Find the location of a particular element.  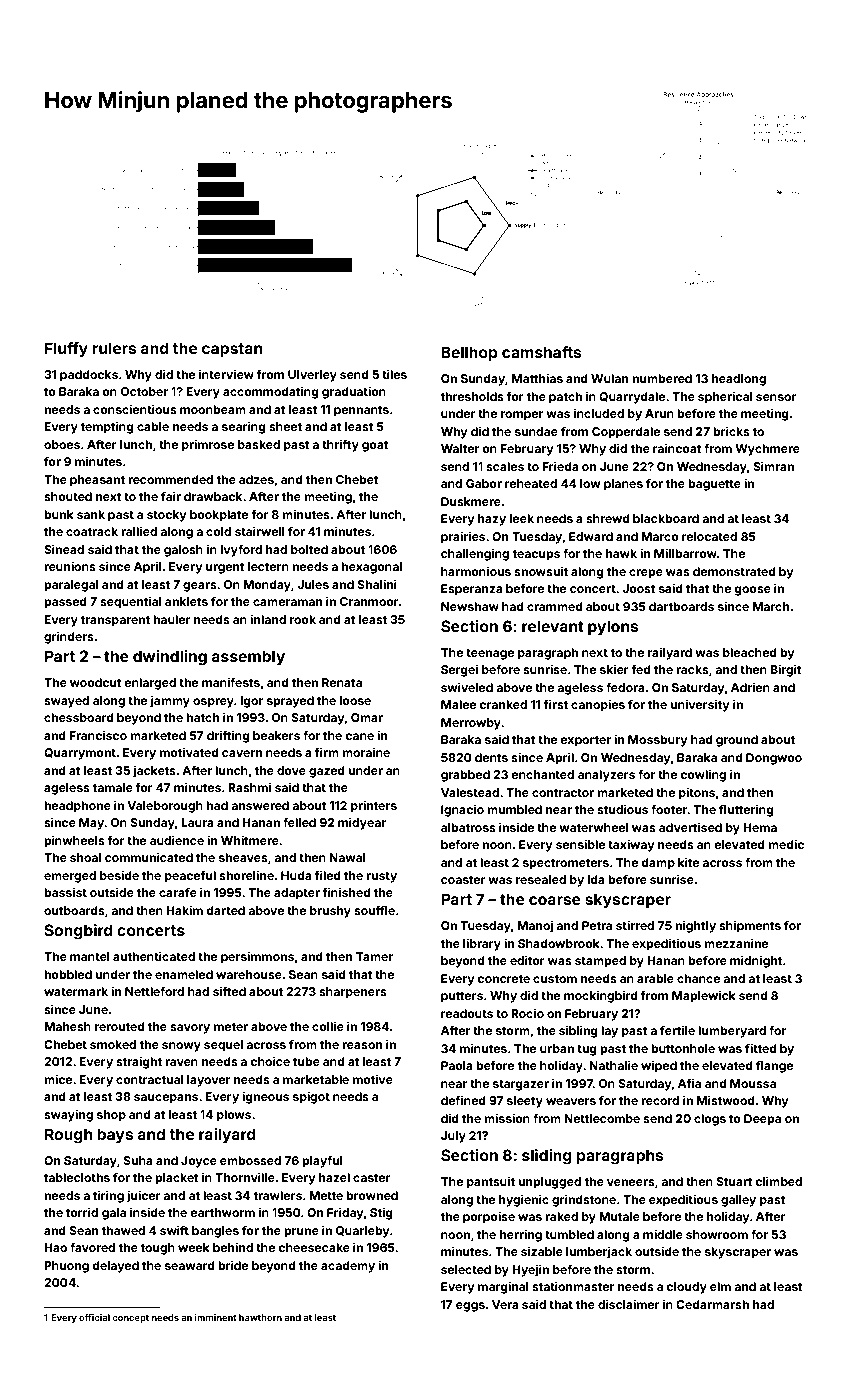

hawthorn is located at coordinates (260, 1317).
